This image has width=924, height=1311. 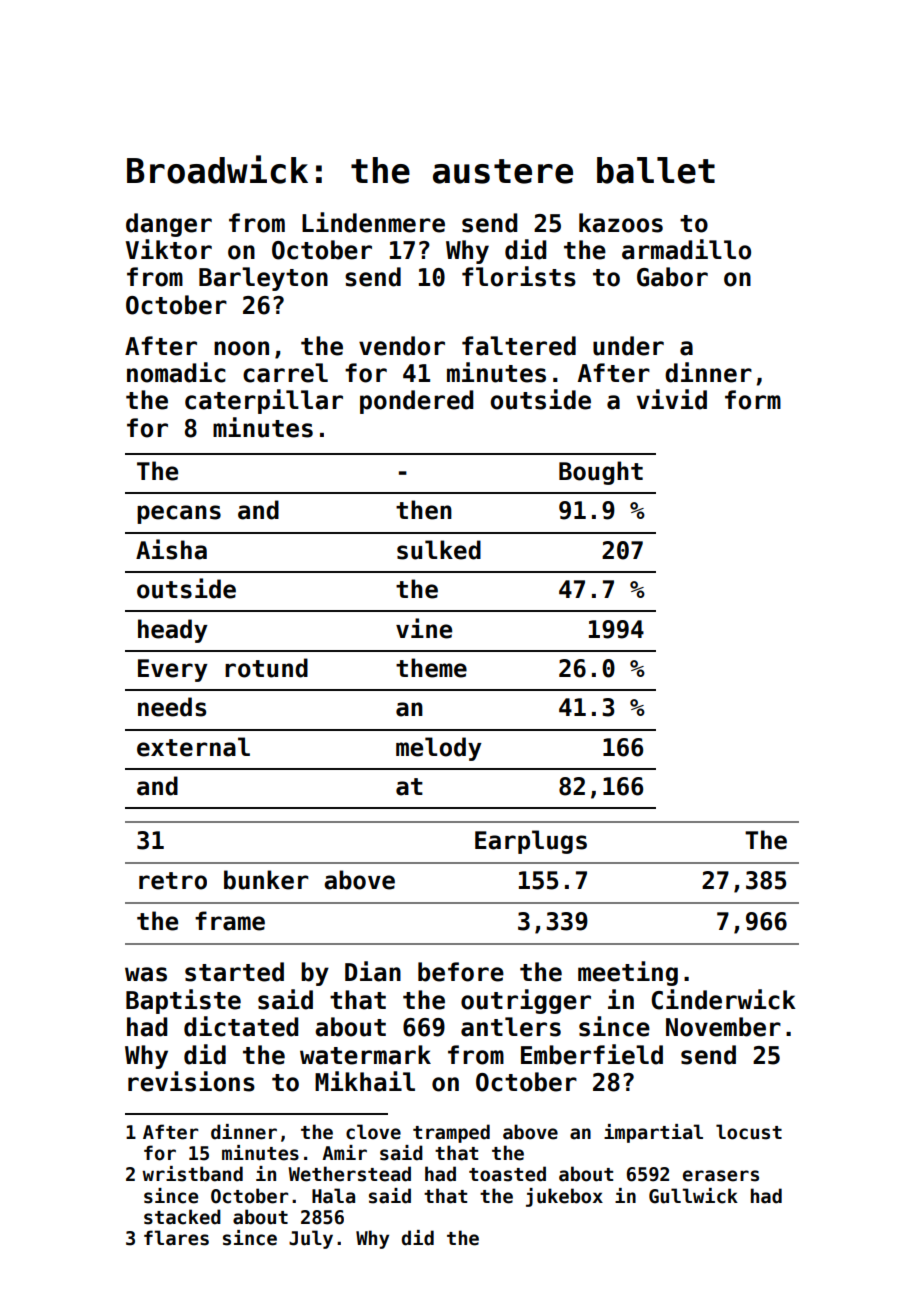 What do you see at coordinates (439, 749) in the image?
I see `melody` at bounding box center [439, 749].
